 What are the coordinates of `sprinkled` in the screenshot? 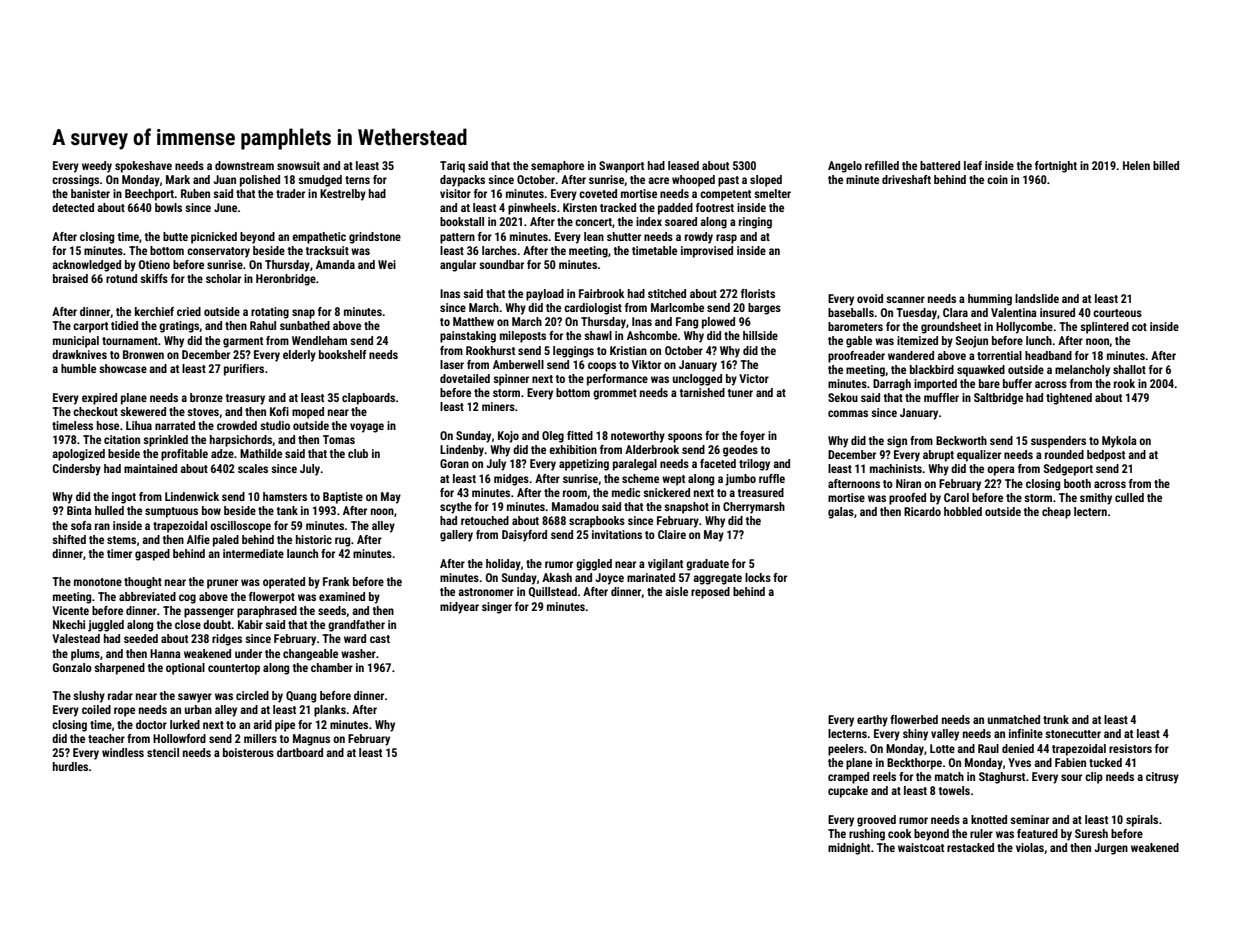 It's located at (165, 441).
